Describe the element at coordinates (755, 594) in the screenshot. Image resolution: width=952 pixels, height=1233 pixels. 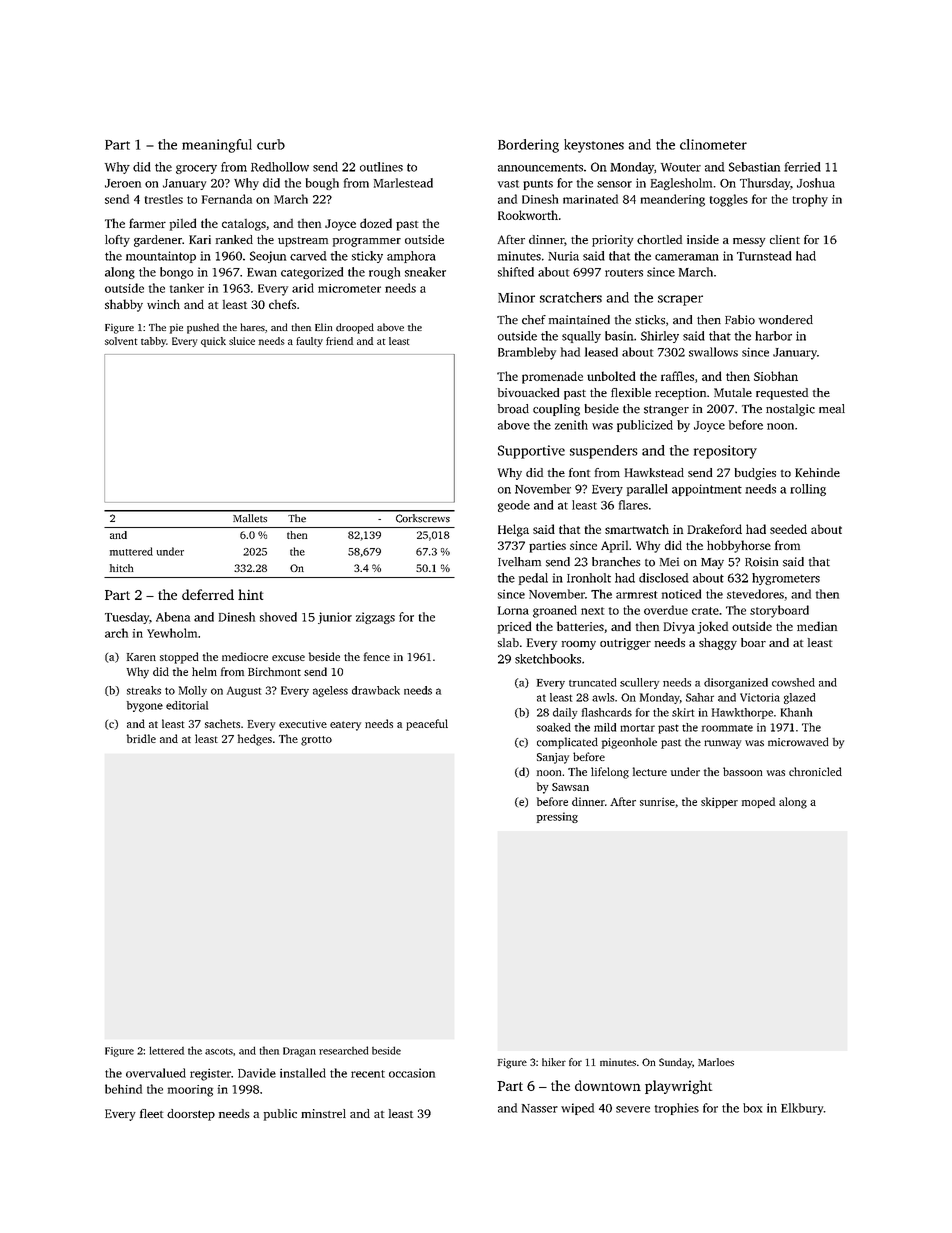
I see `stevedores` at that location.
